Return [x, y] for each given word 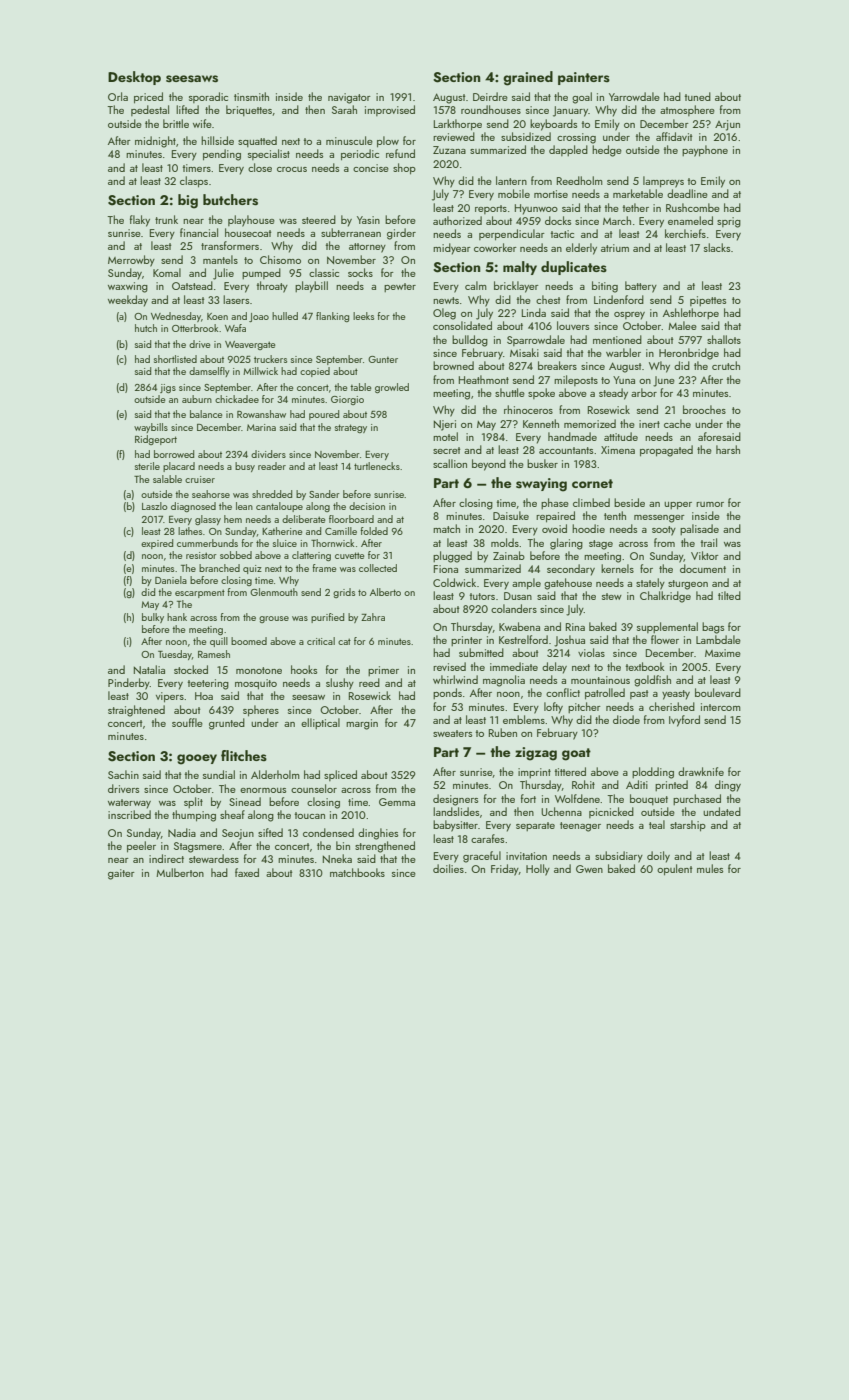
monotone [259, 670]
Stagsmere [198, 847]
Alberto [385, 592]
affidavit [674, 136]
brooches [704, 409]
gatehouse [568, 584]
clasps [194, 182]
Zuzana [449, 150]
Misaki [524, 352]
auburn [197, 399]
